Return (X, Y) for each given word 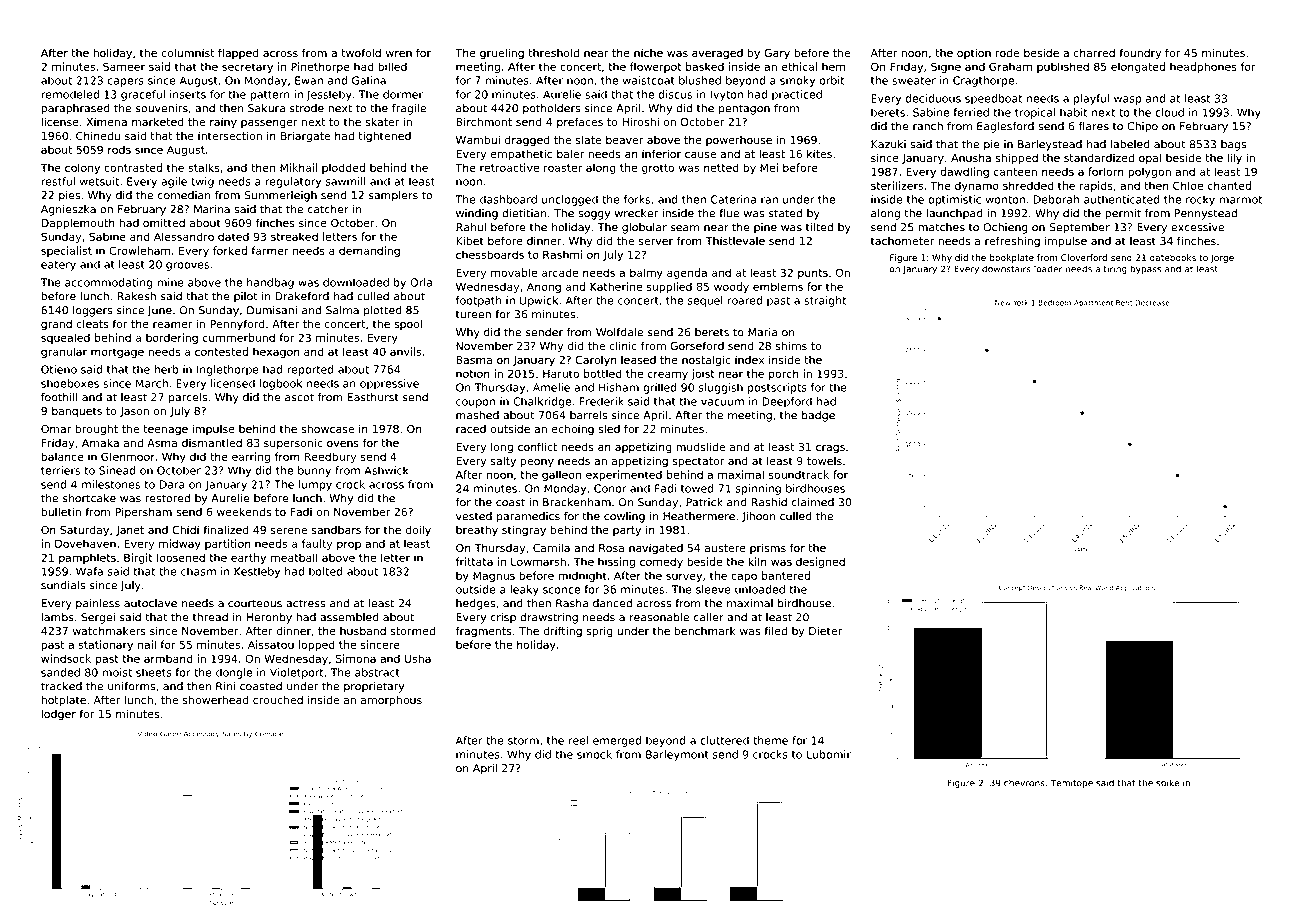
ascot (299, 397)
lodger (58, 715)
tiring (1115, 269)
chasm (198, 571)
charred (1094, 52)
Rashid (769, 502)
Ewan (309, 80)
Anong (544, 287)
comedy (661, 562)
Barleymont (677, 755)
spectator (698, 462)
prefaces (580, 122)
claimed (813, 502)
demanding (369, 251)
